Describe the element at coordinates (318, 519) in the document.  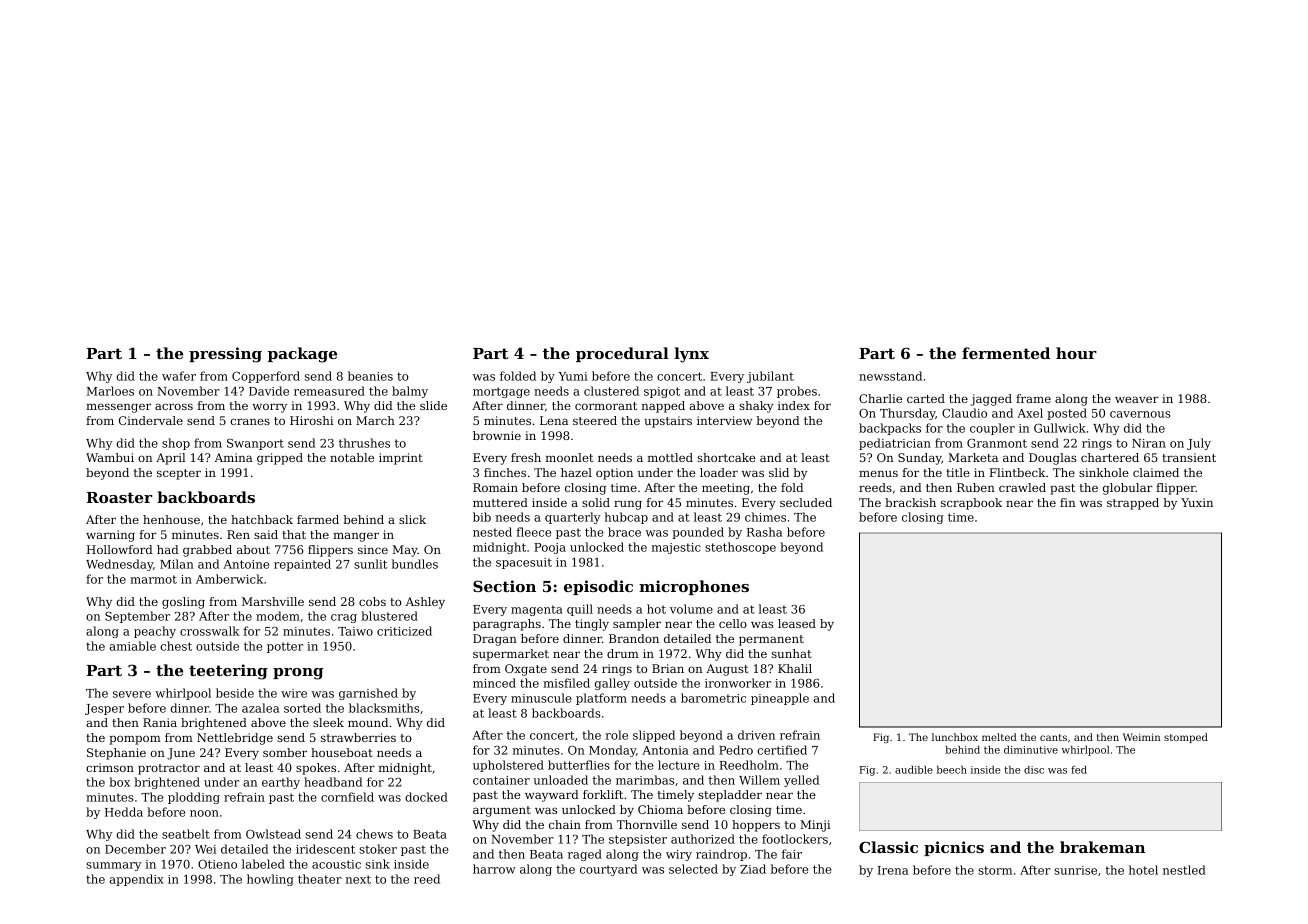
I see `farmed` at that location.
